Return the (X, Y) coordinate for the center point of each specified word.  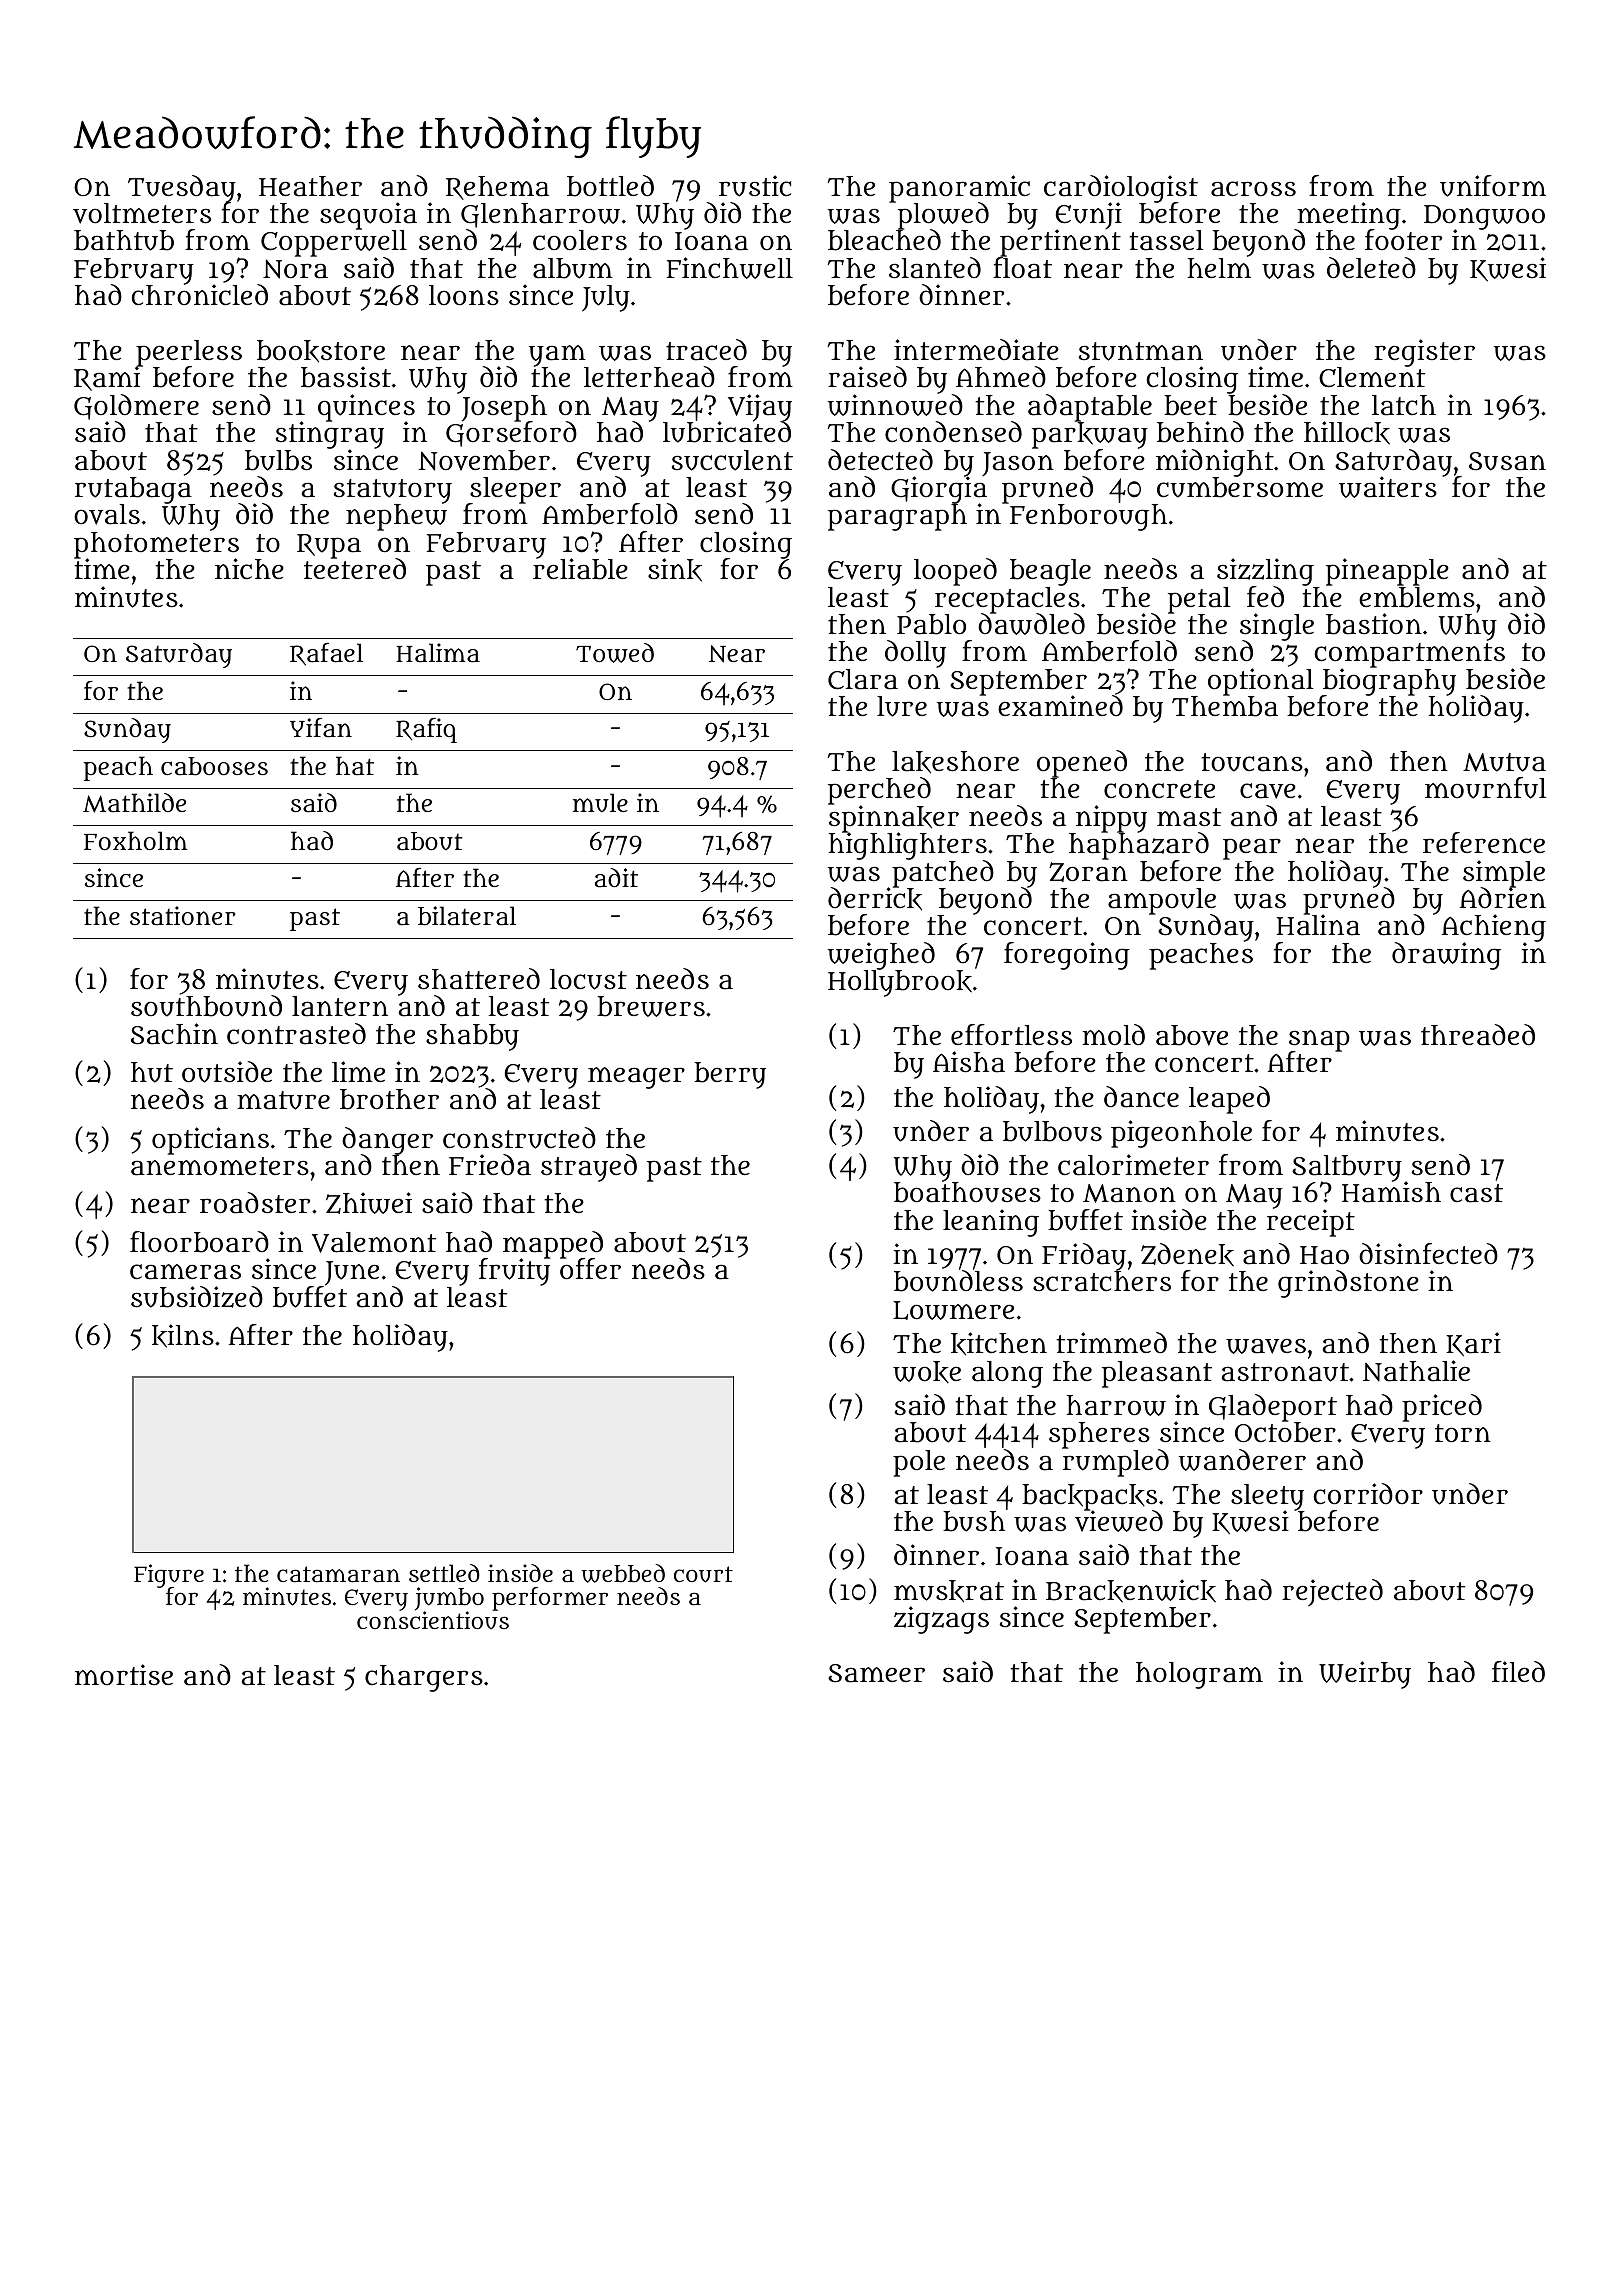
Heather (310, 186)
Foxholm (136, 840)
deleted (1371, 268)
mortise (124, 1675)
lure (902, 706)
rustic (755, 186)
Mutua (1504, 762)
